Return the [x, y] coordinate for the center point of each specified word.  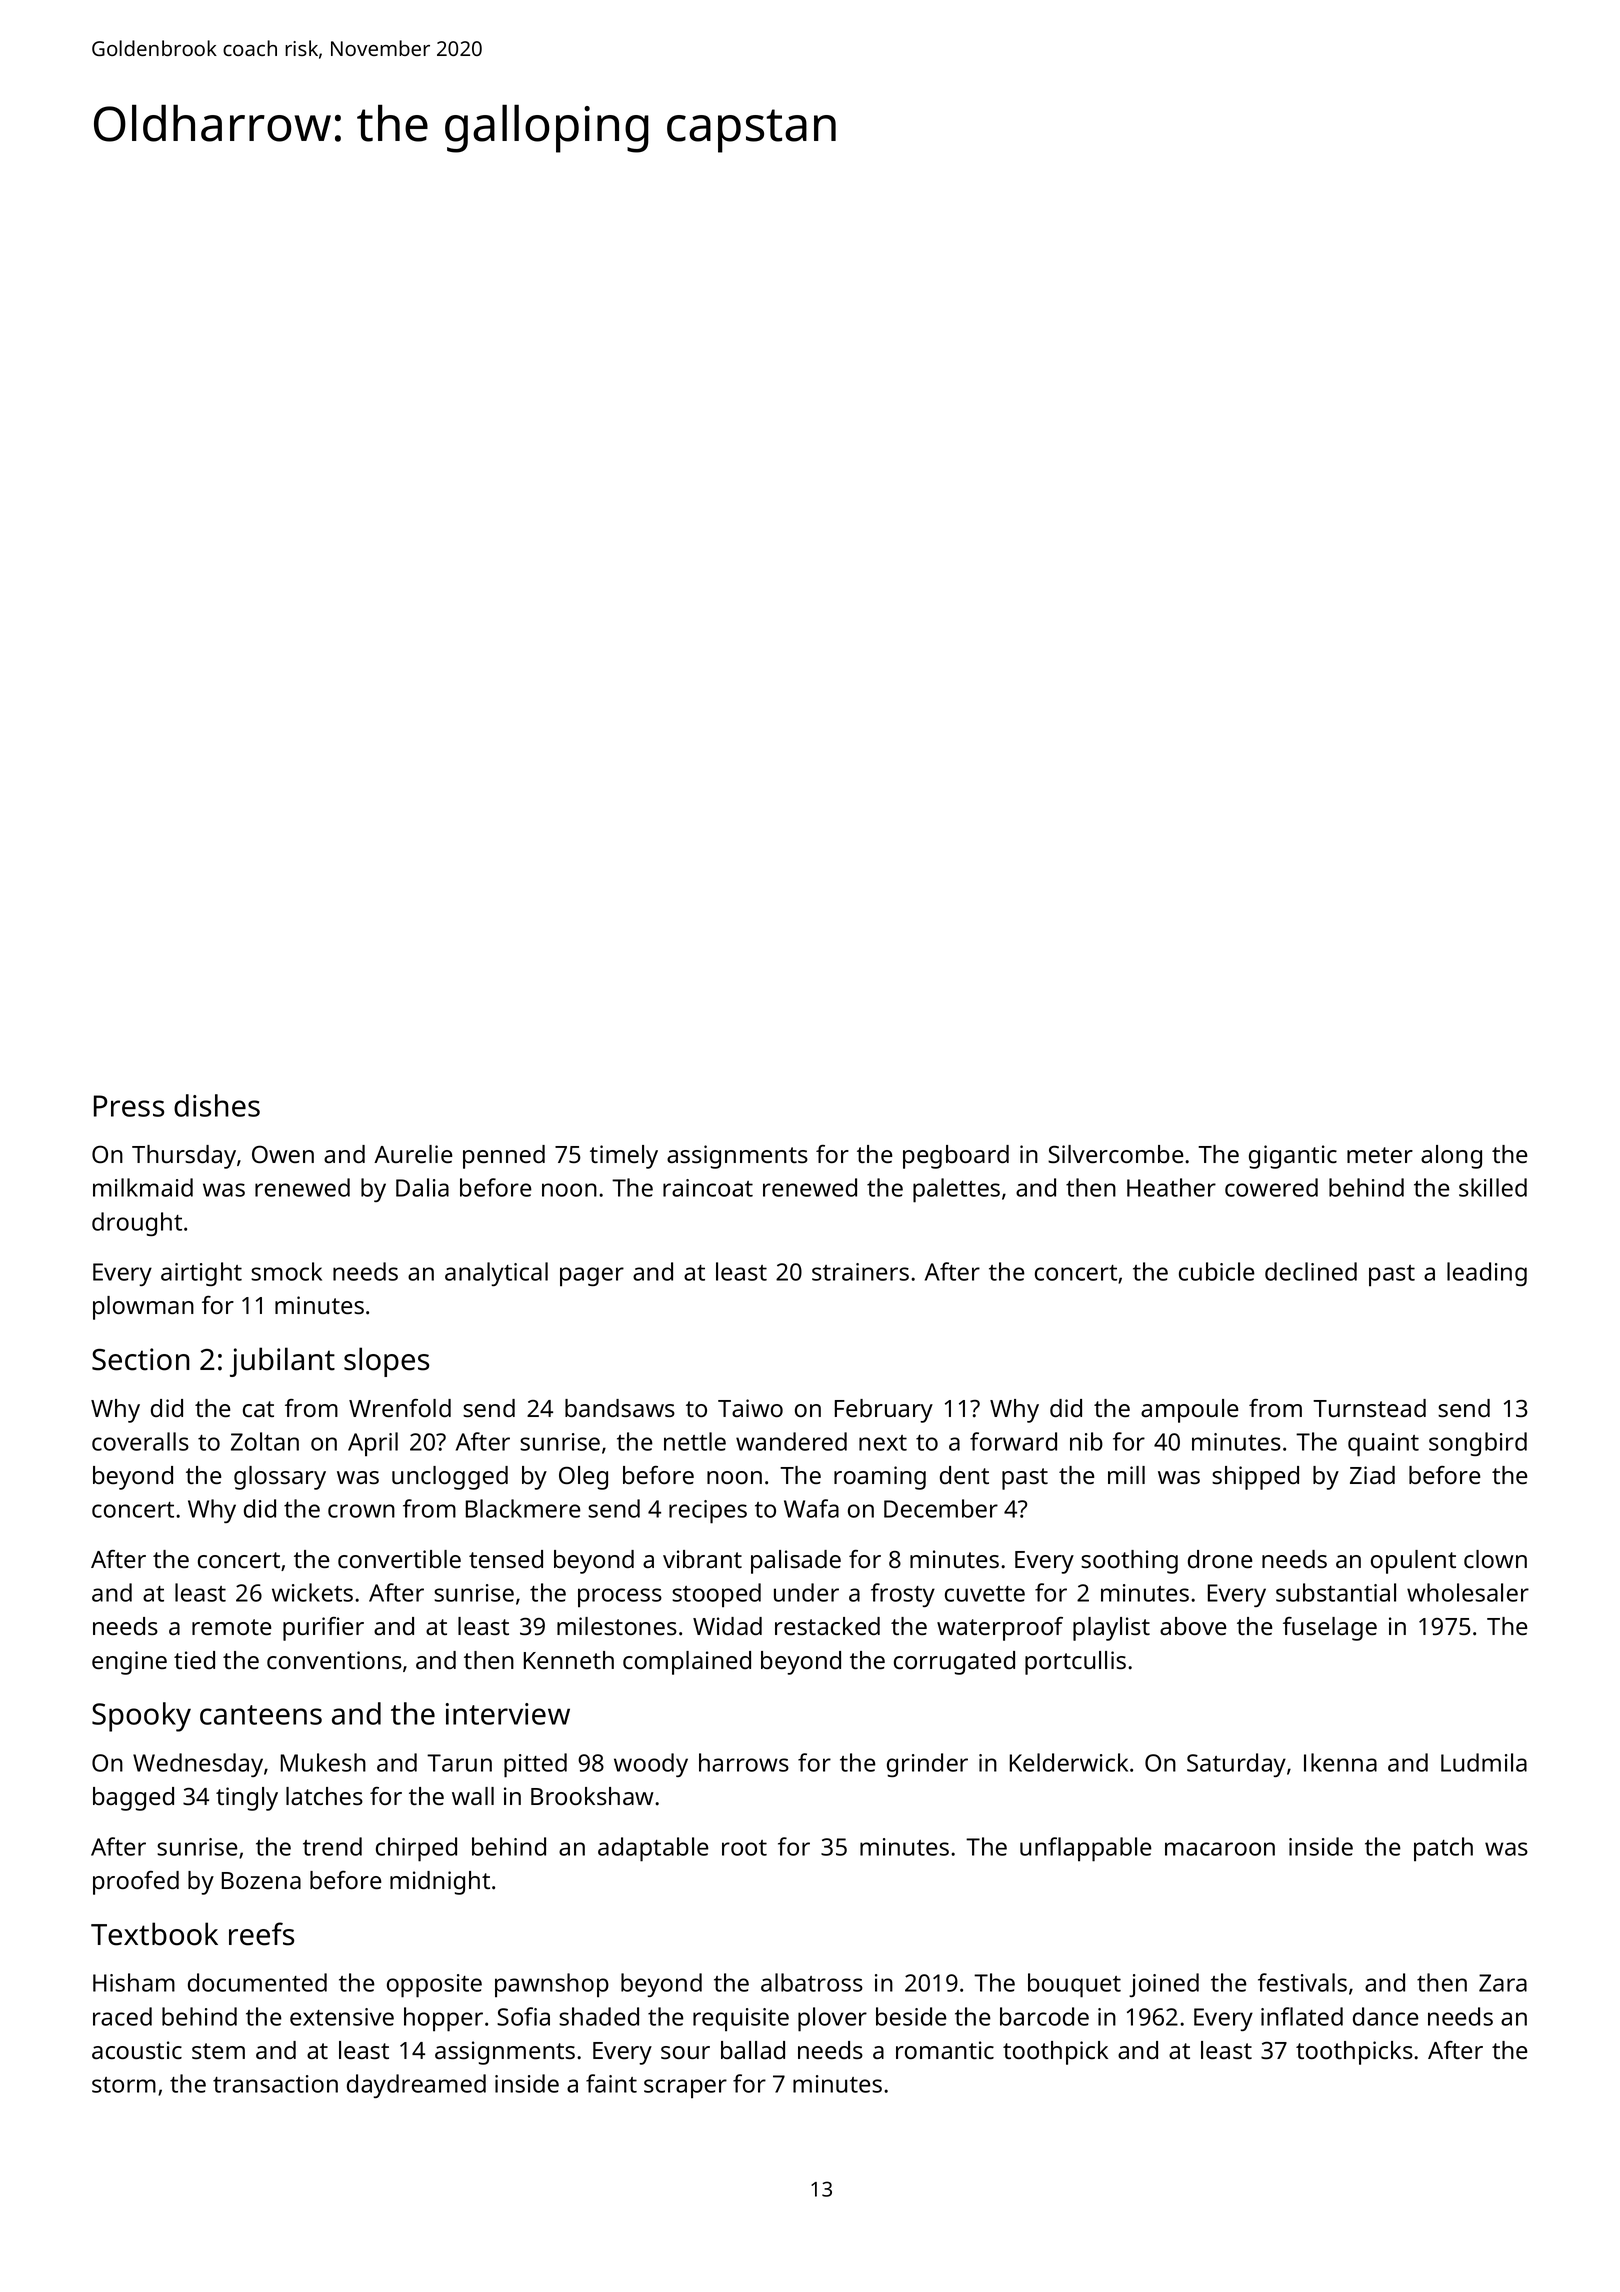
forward [1013, 1441]
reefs [261, 1934]
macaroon [1220, 1849]
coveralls [140, 1441]
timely [624, 1157]
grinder [927, 1765]
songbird [1478, 1444]
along [1451, 1157]
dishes [217, 1105]
